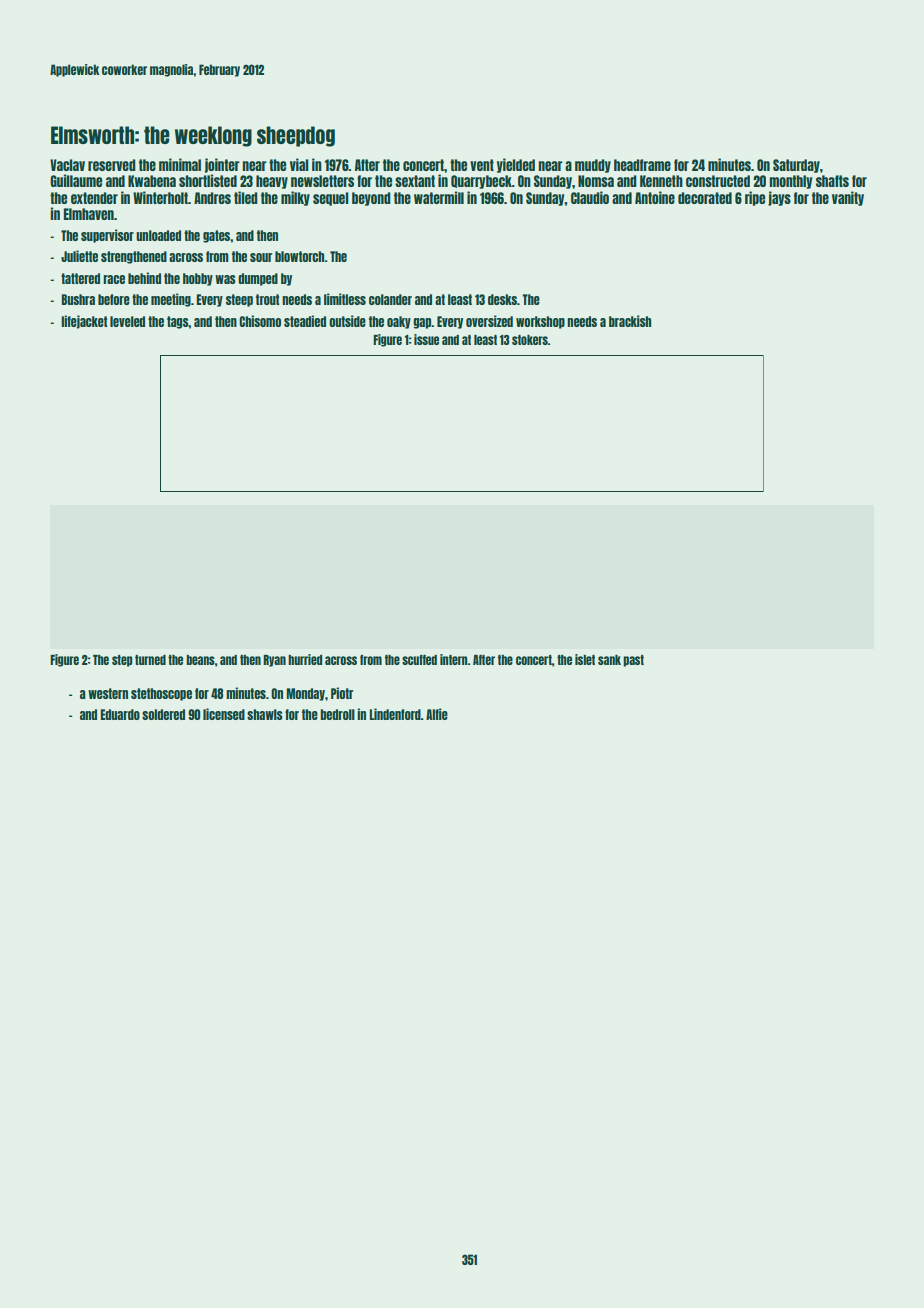 Image resolution: width=924 pixels, height=1308 pixels. Describe the element at coordinates (779, 198) in the screenshot. I see `jays` at that location.
